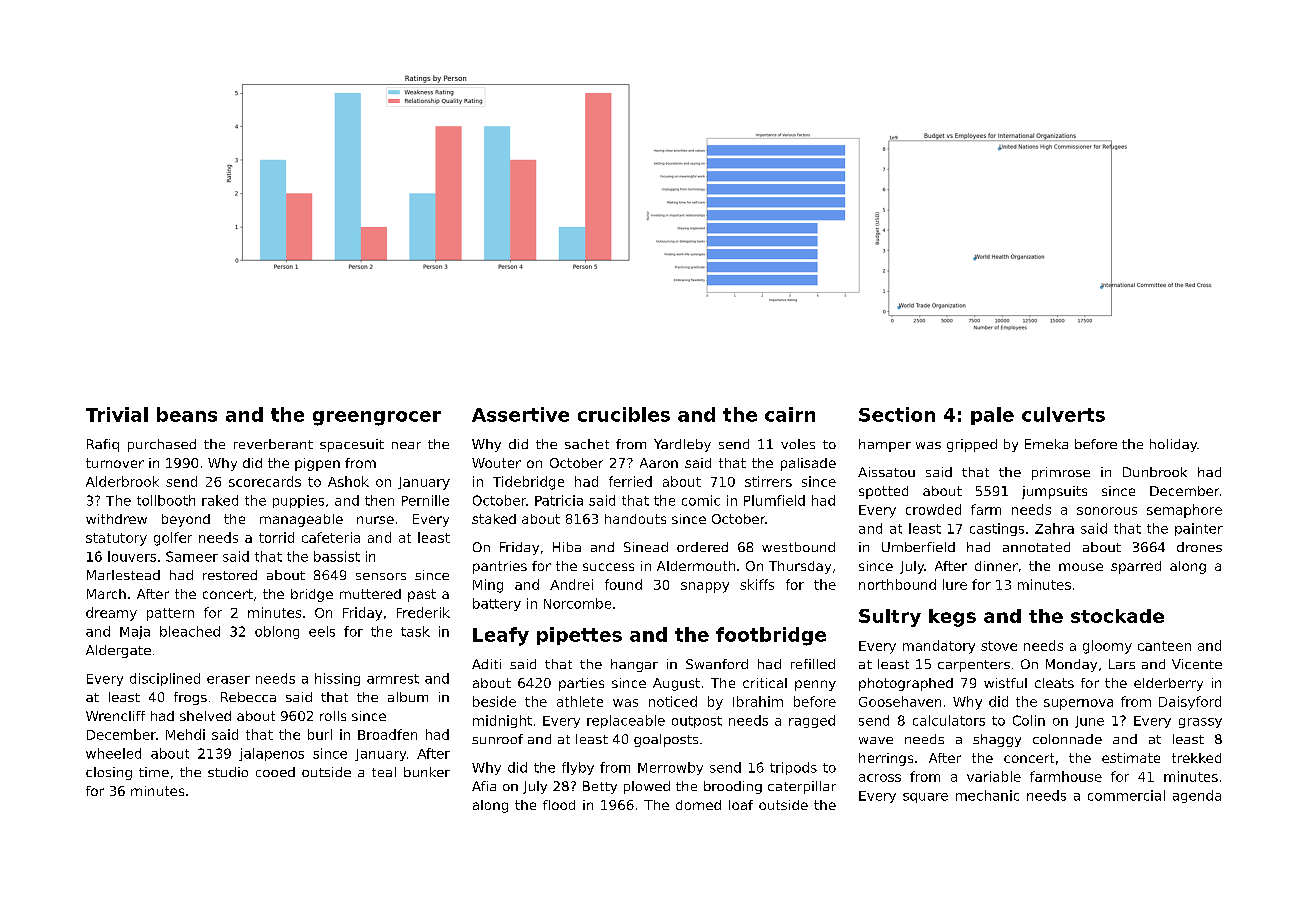  What do you see at coordinates (275, 772) in the screenshot?
I see `cooed` at bounding box center [275, 772].
